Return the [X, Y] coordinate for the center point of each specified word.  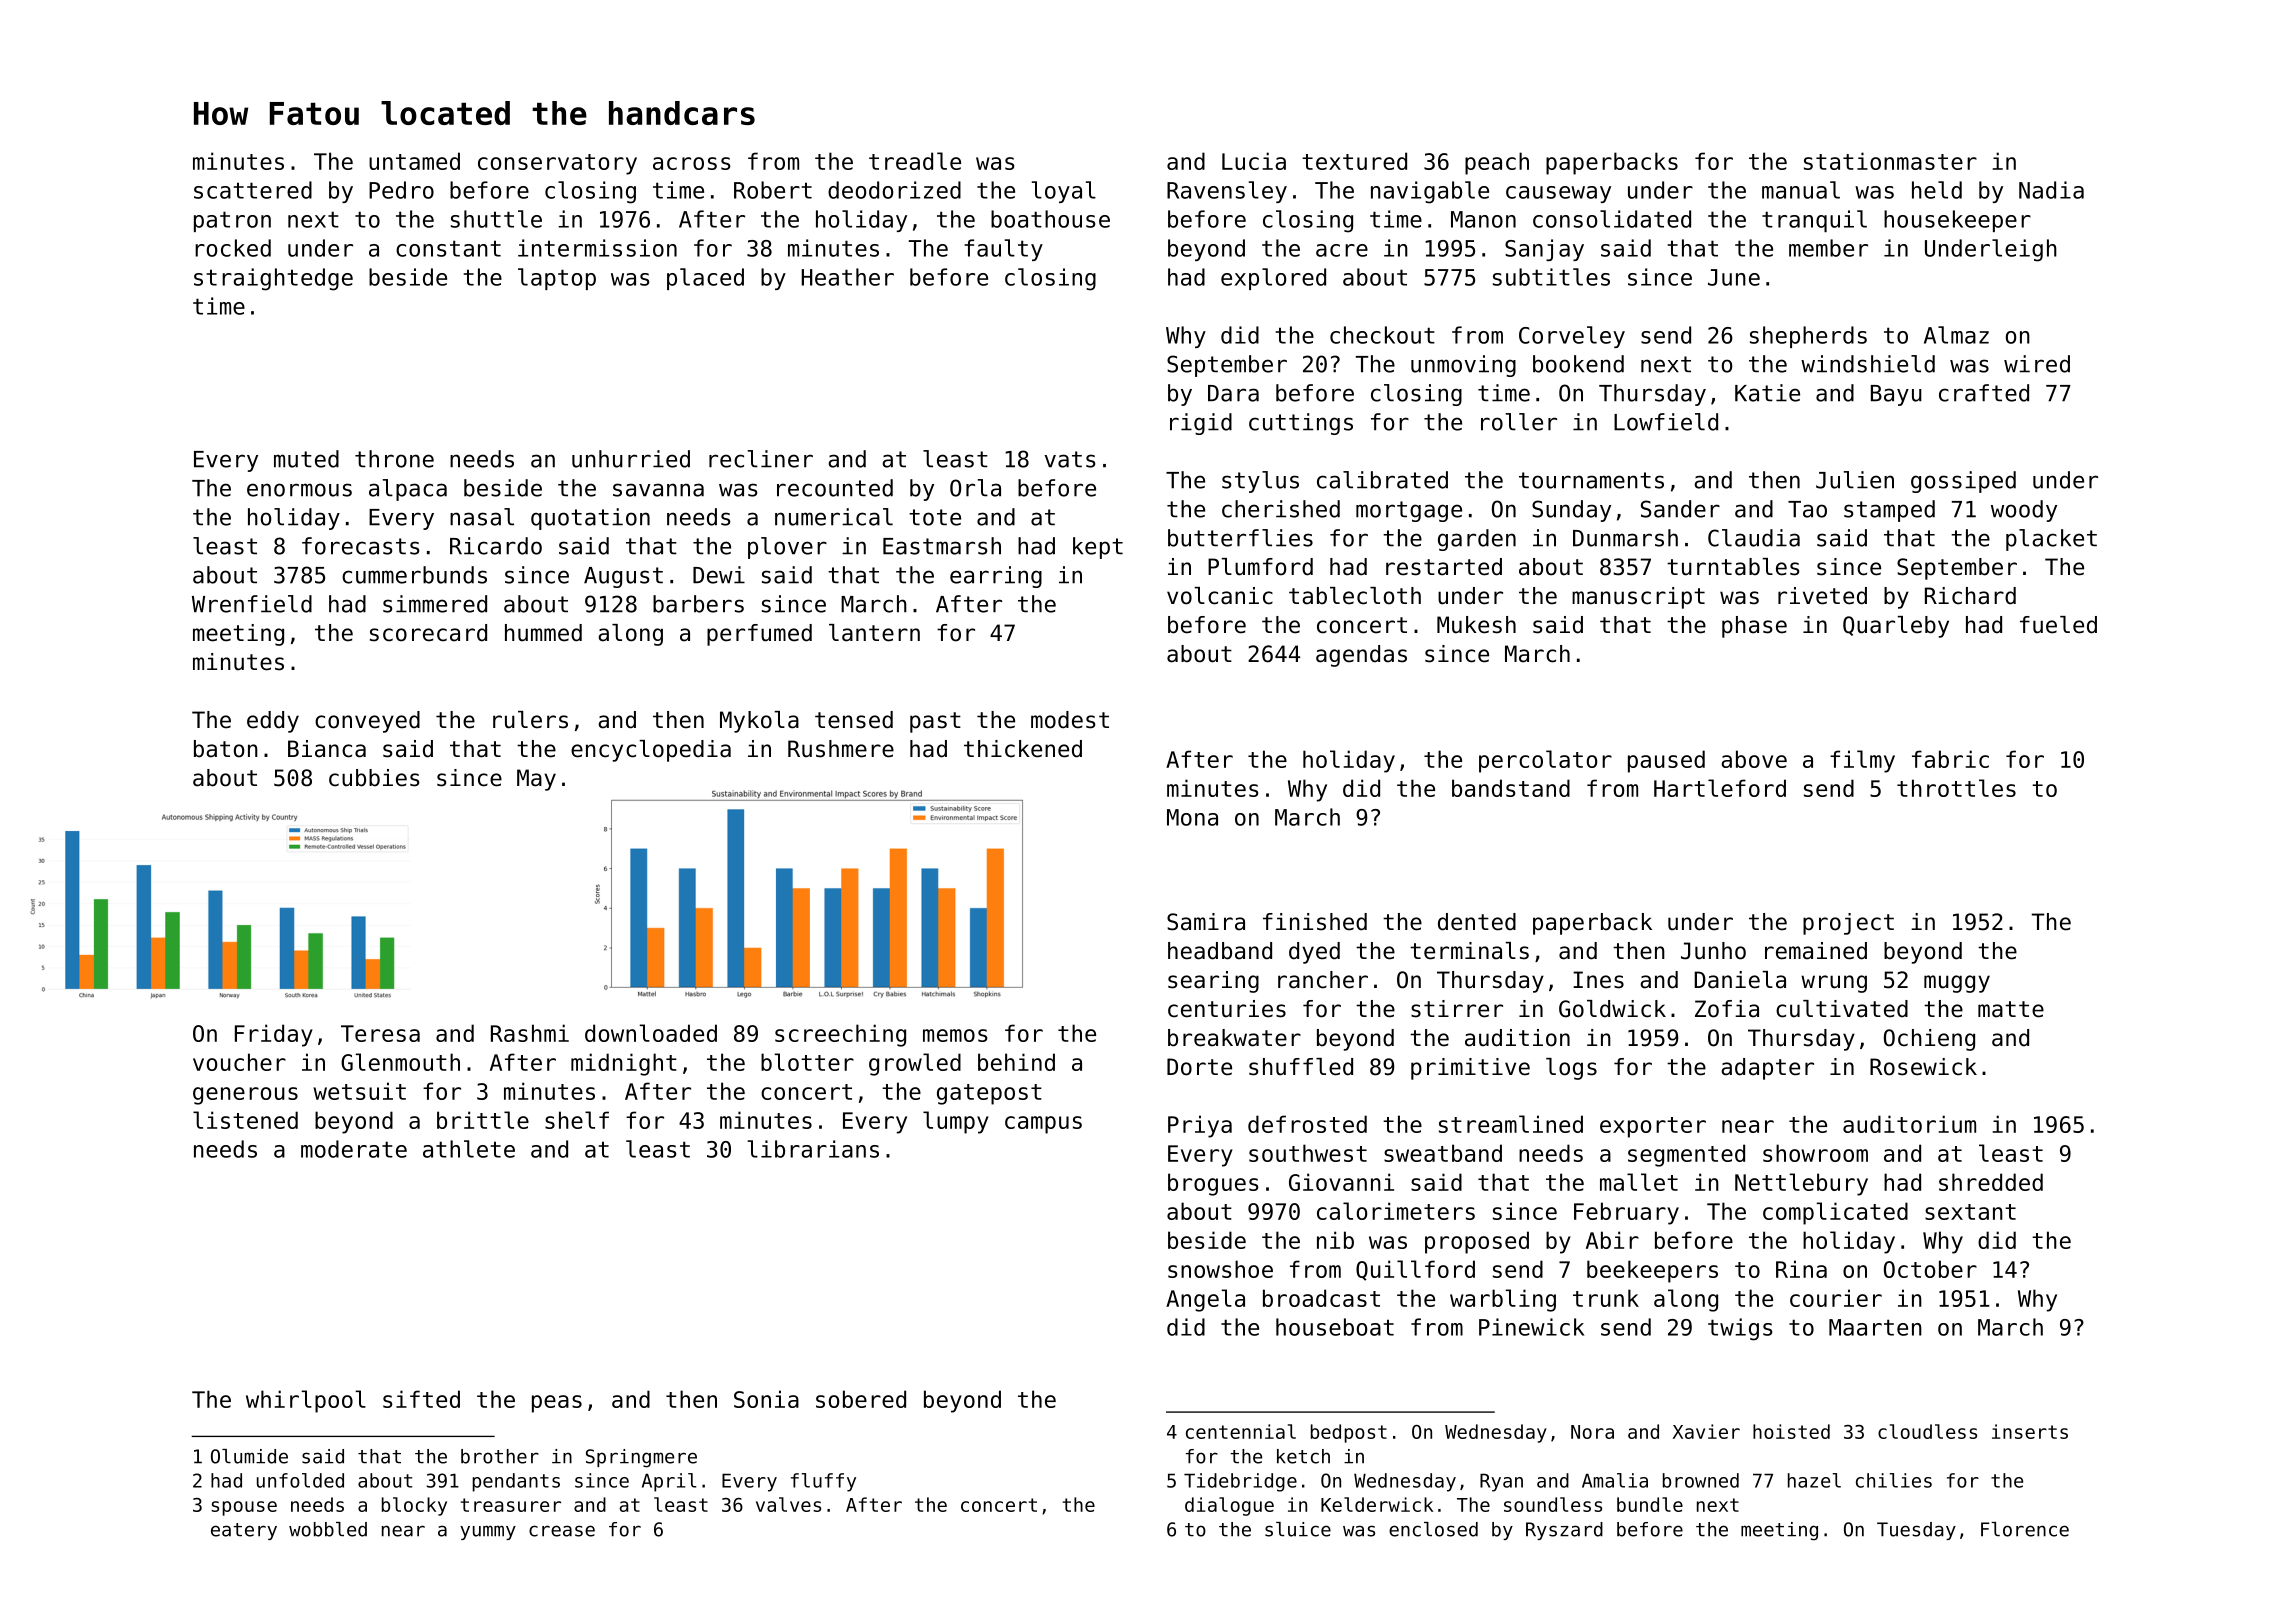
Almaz [1956, 335]
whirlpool [306, 1401]
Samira [1206, 922]
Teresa [380, 1033]
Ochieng [1929, 1040]
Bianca [327, 749]
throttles [1956, 788]
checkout [1382, 335]
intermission [597, 248]
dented [1477, 922]
